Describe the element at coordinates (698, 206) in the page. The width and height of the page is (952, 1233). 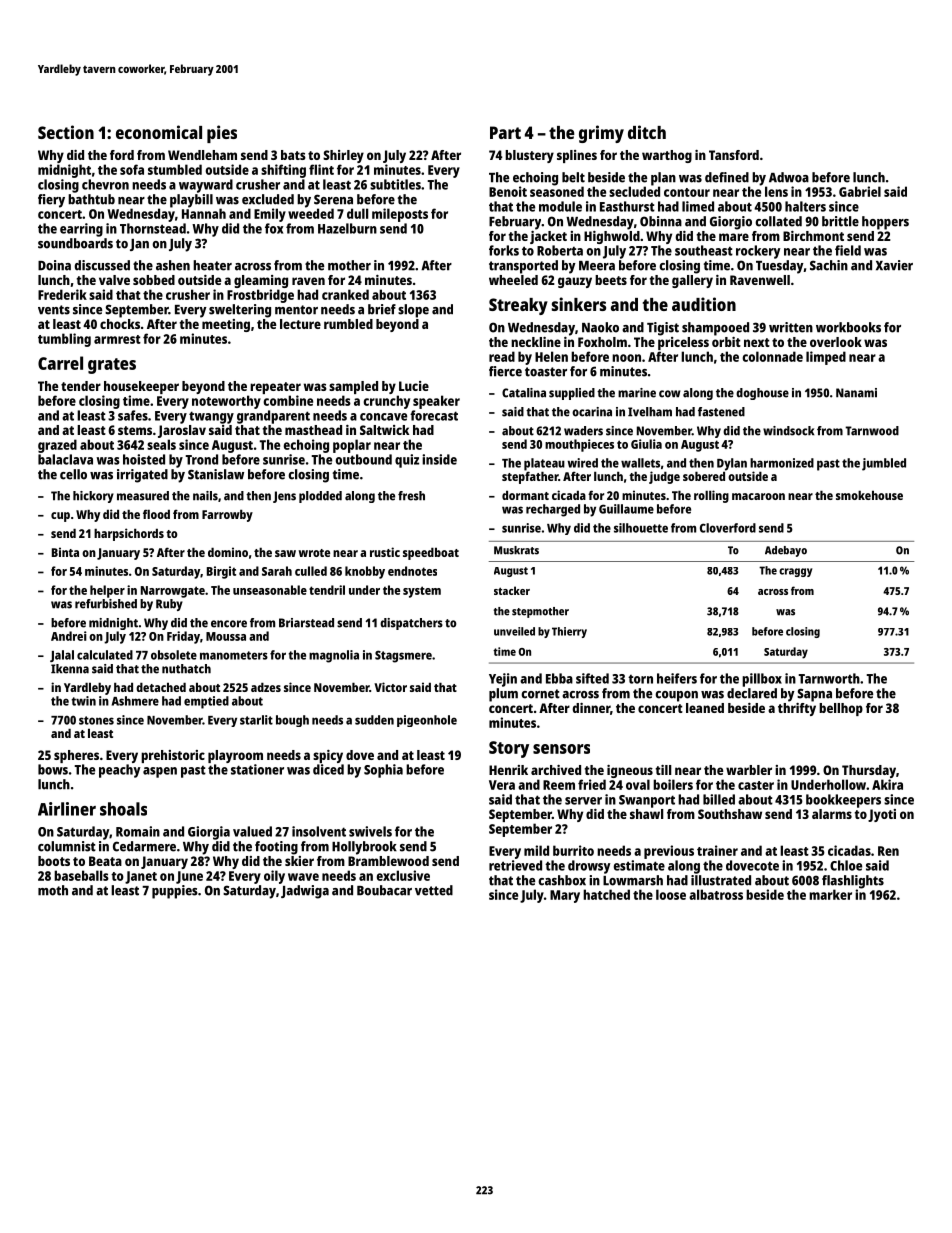
I see `limed` at that location.
